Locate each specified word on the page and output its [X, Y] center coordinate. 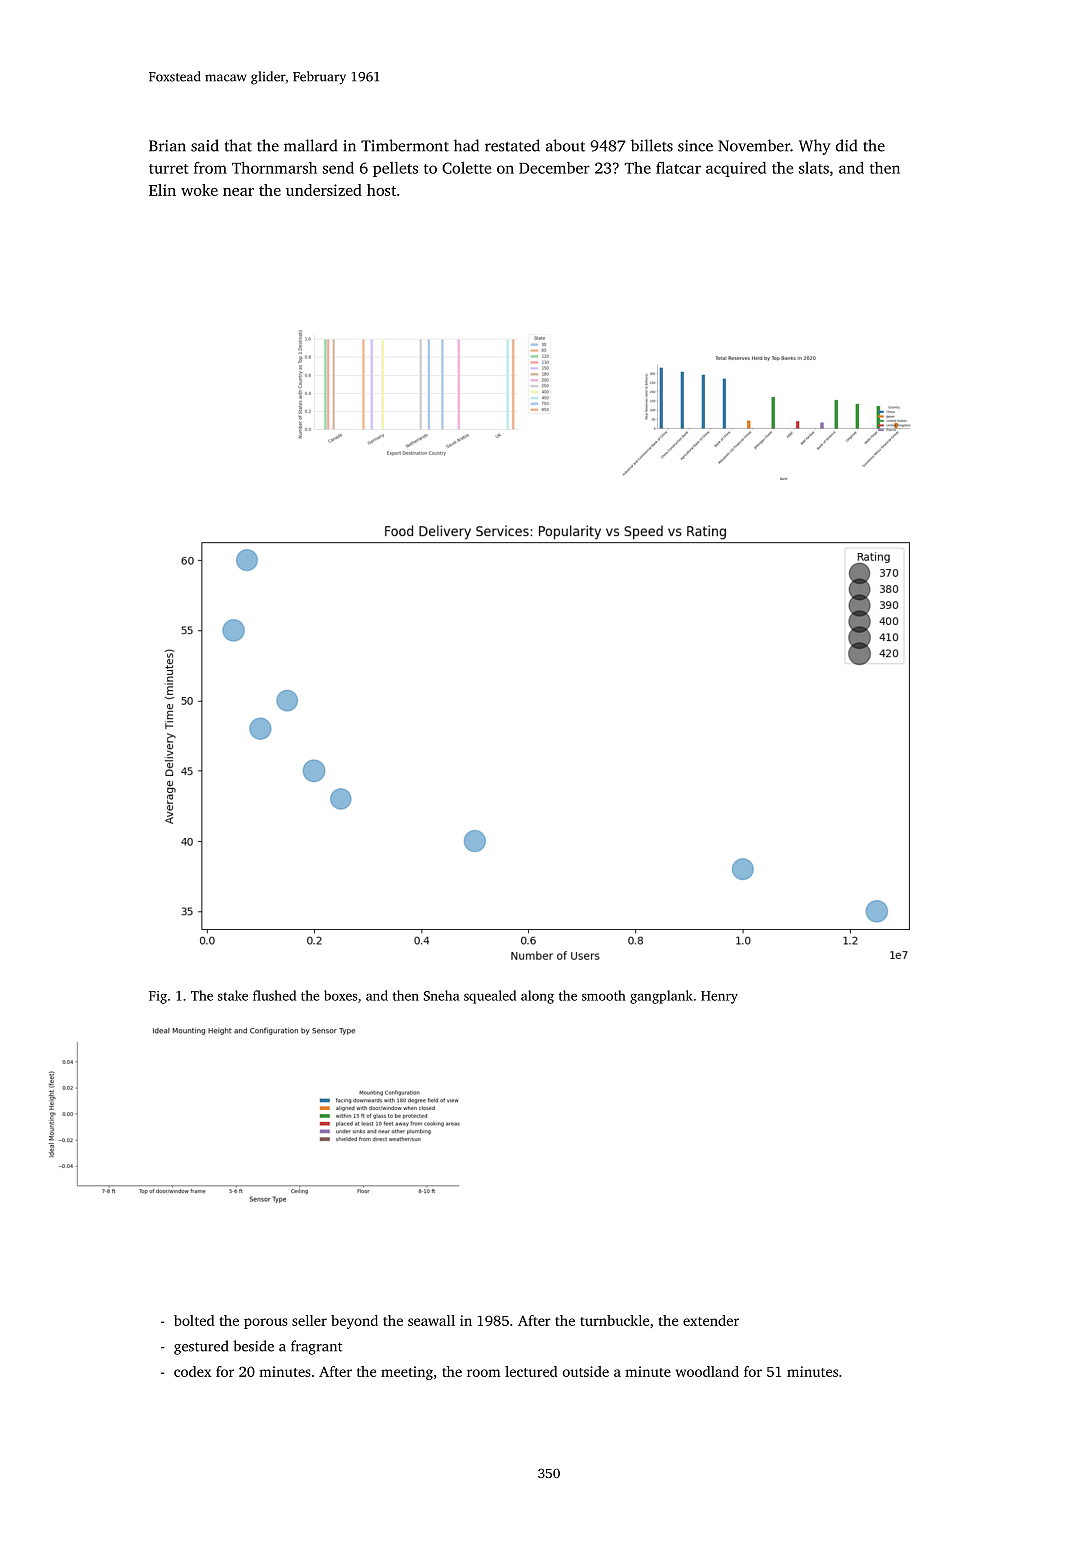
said [205, 145]
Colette [466, 168]
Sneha [442, 995]
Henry [719, 997]
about [565, 145]
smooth [604, 995]
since [695, 146]
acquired [736, 169]
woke [199, 190]
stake [233, 995]
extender [711, 1320]
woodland [707, 1371]
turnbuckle [614, 1320]
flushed [274, 995]
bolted [194, 1320]
